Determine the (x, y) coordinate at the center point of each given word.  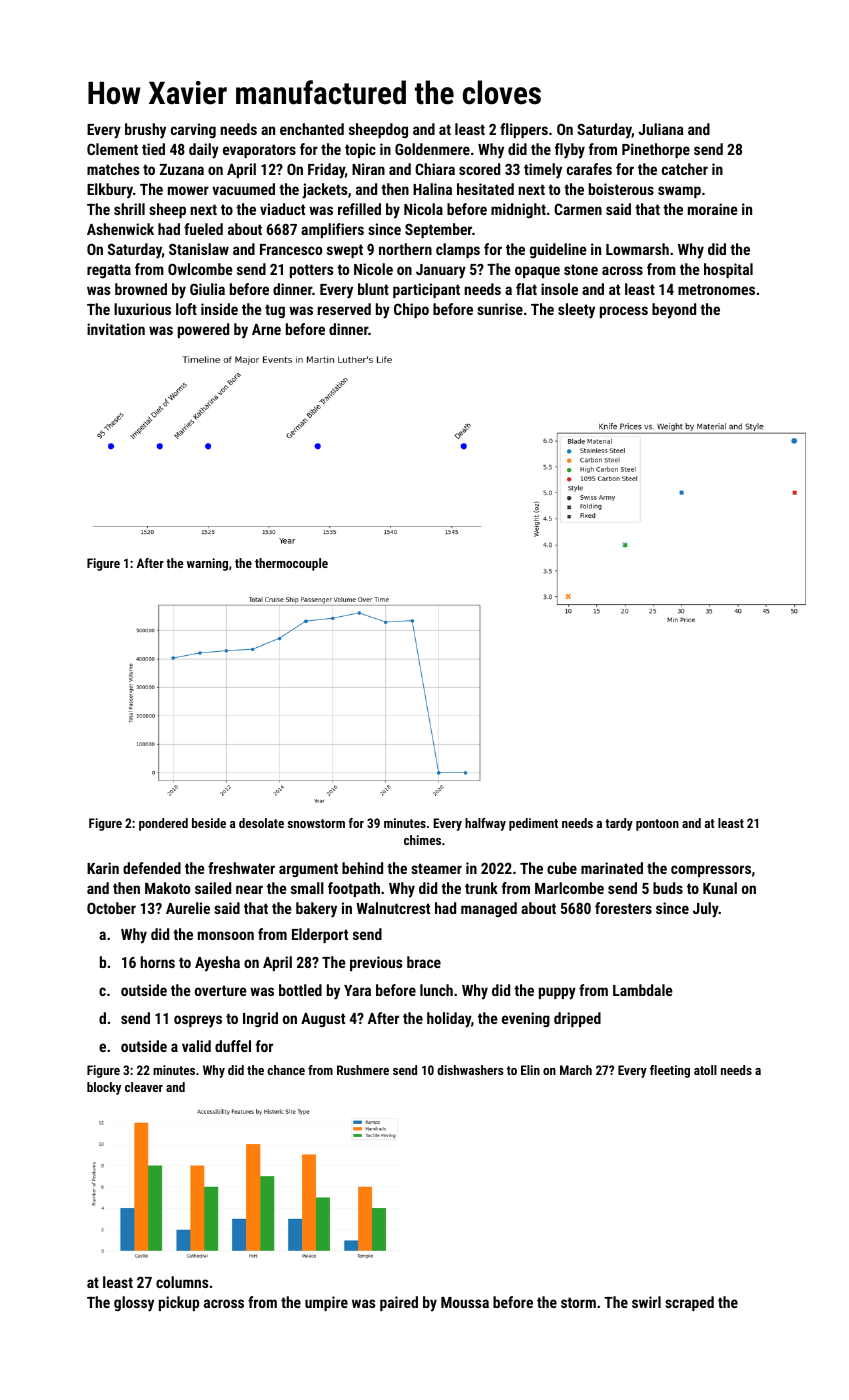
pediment (533, 824)
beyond (674, 311)
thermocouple (291, 564)
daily (204, 151)
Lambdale (643, 990)
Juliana (661, 129)
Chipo (411, 310)
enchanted (312, 129)
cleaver (144, 1087)
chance (286, 1070)
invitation (116, 329)
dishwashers (470, 1070)
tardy (619, 824)
